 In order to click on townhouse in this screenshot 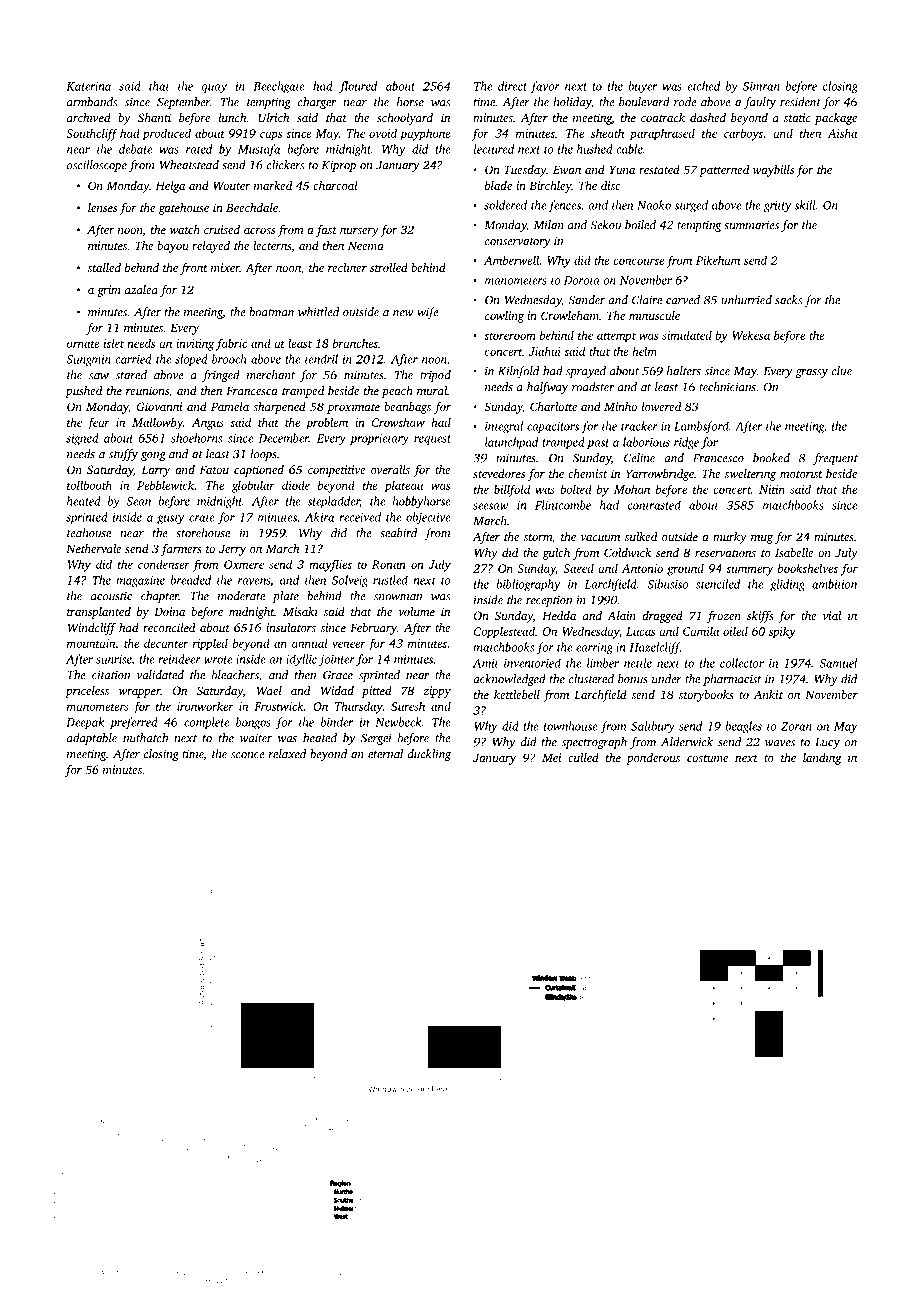, I will do `click(571, 726)`.
